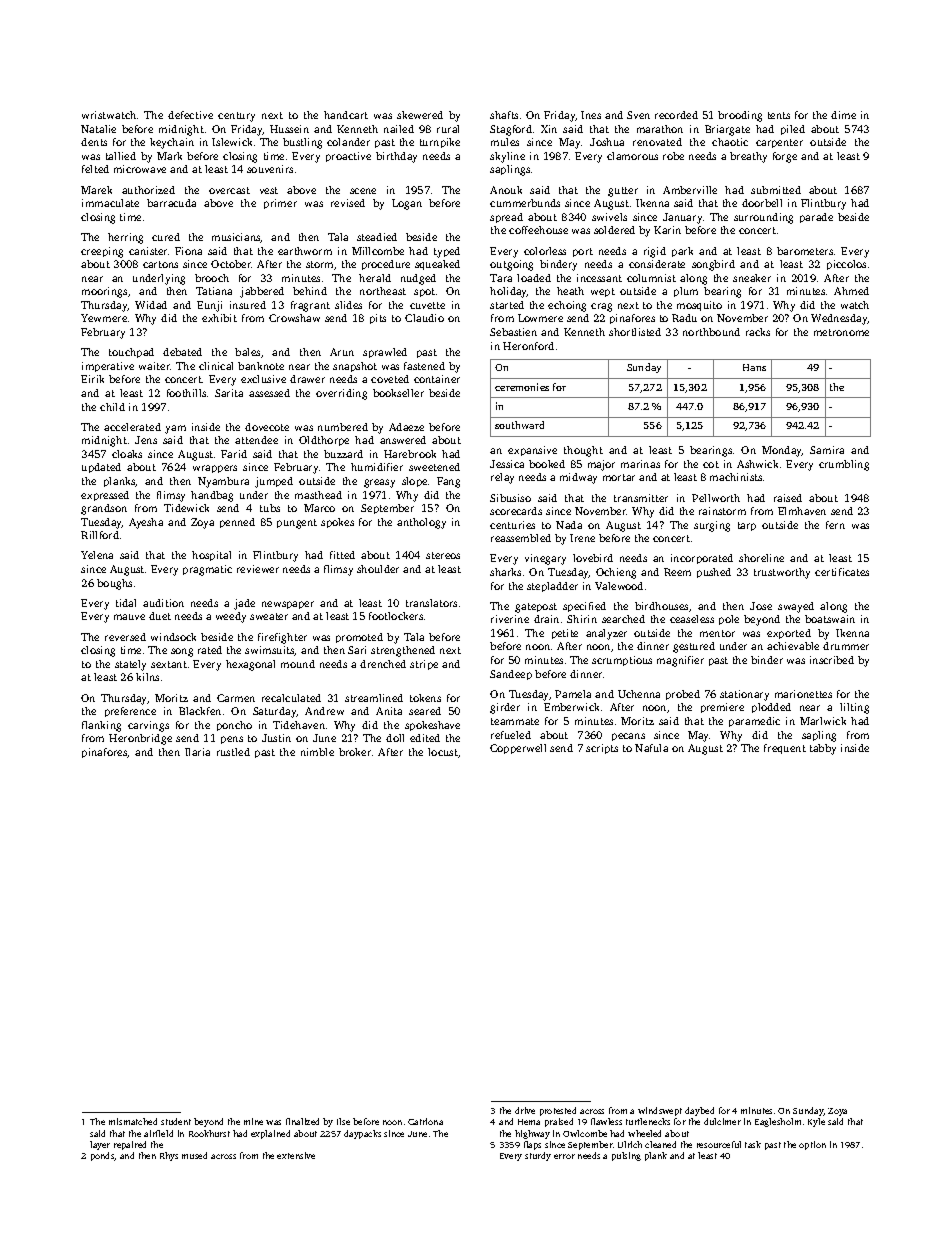  Describe the element at coordinates (233, 752) in the image. I see `rustled` at that location.
